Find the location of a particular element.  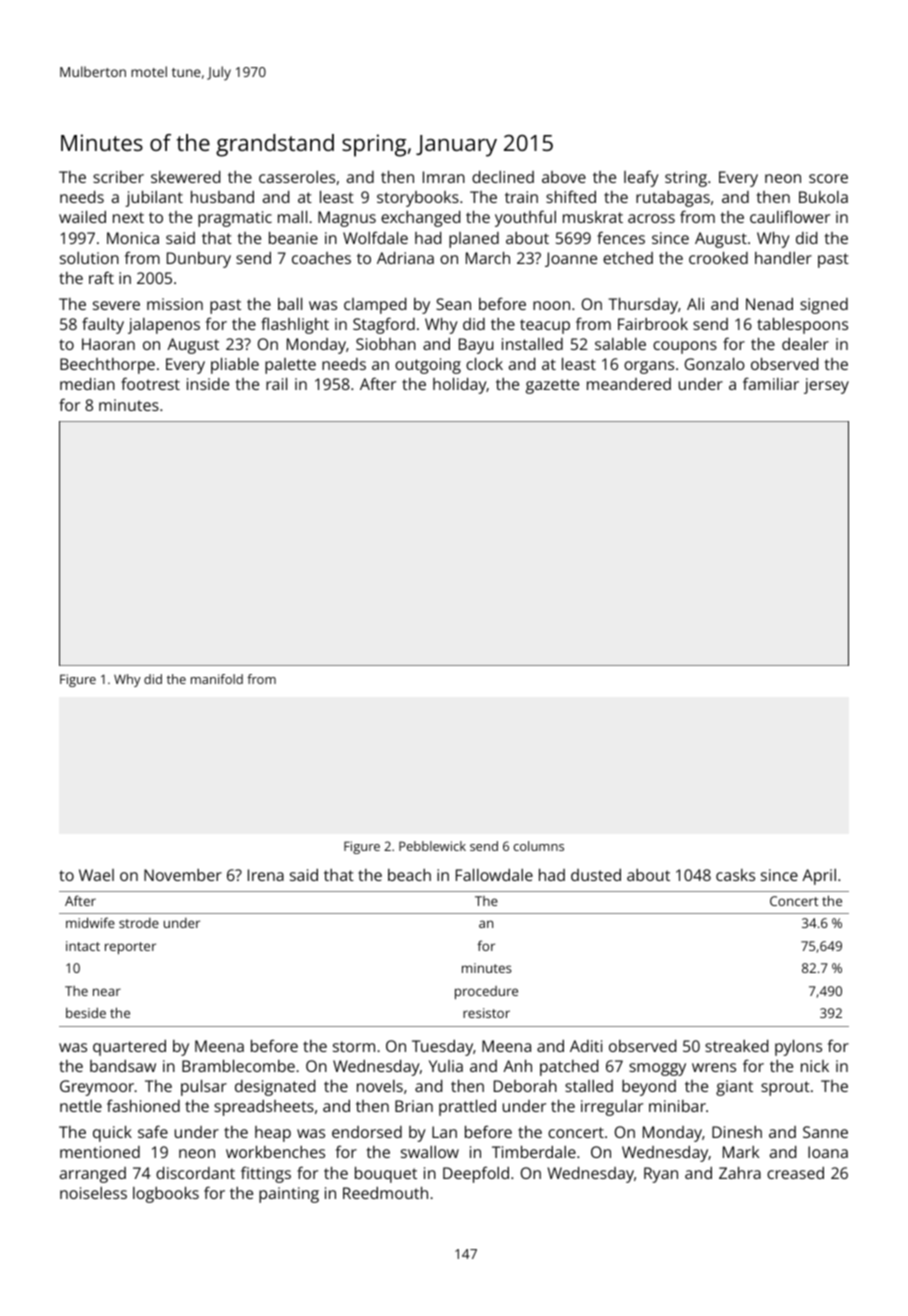

above is located at coordinates (564, 177).
